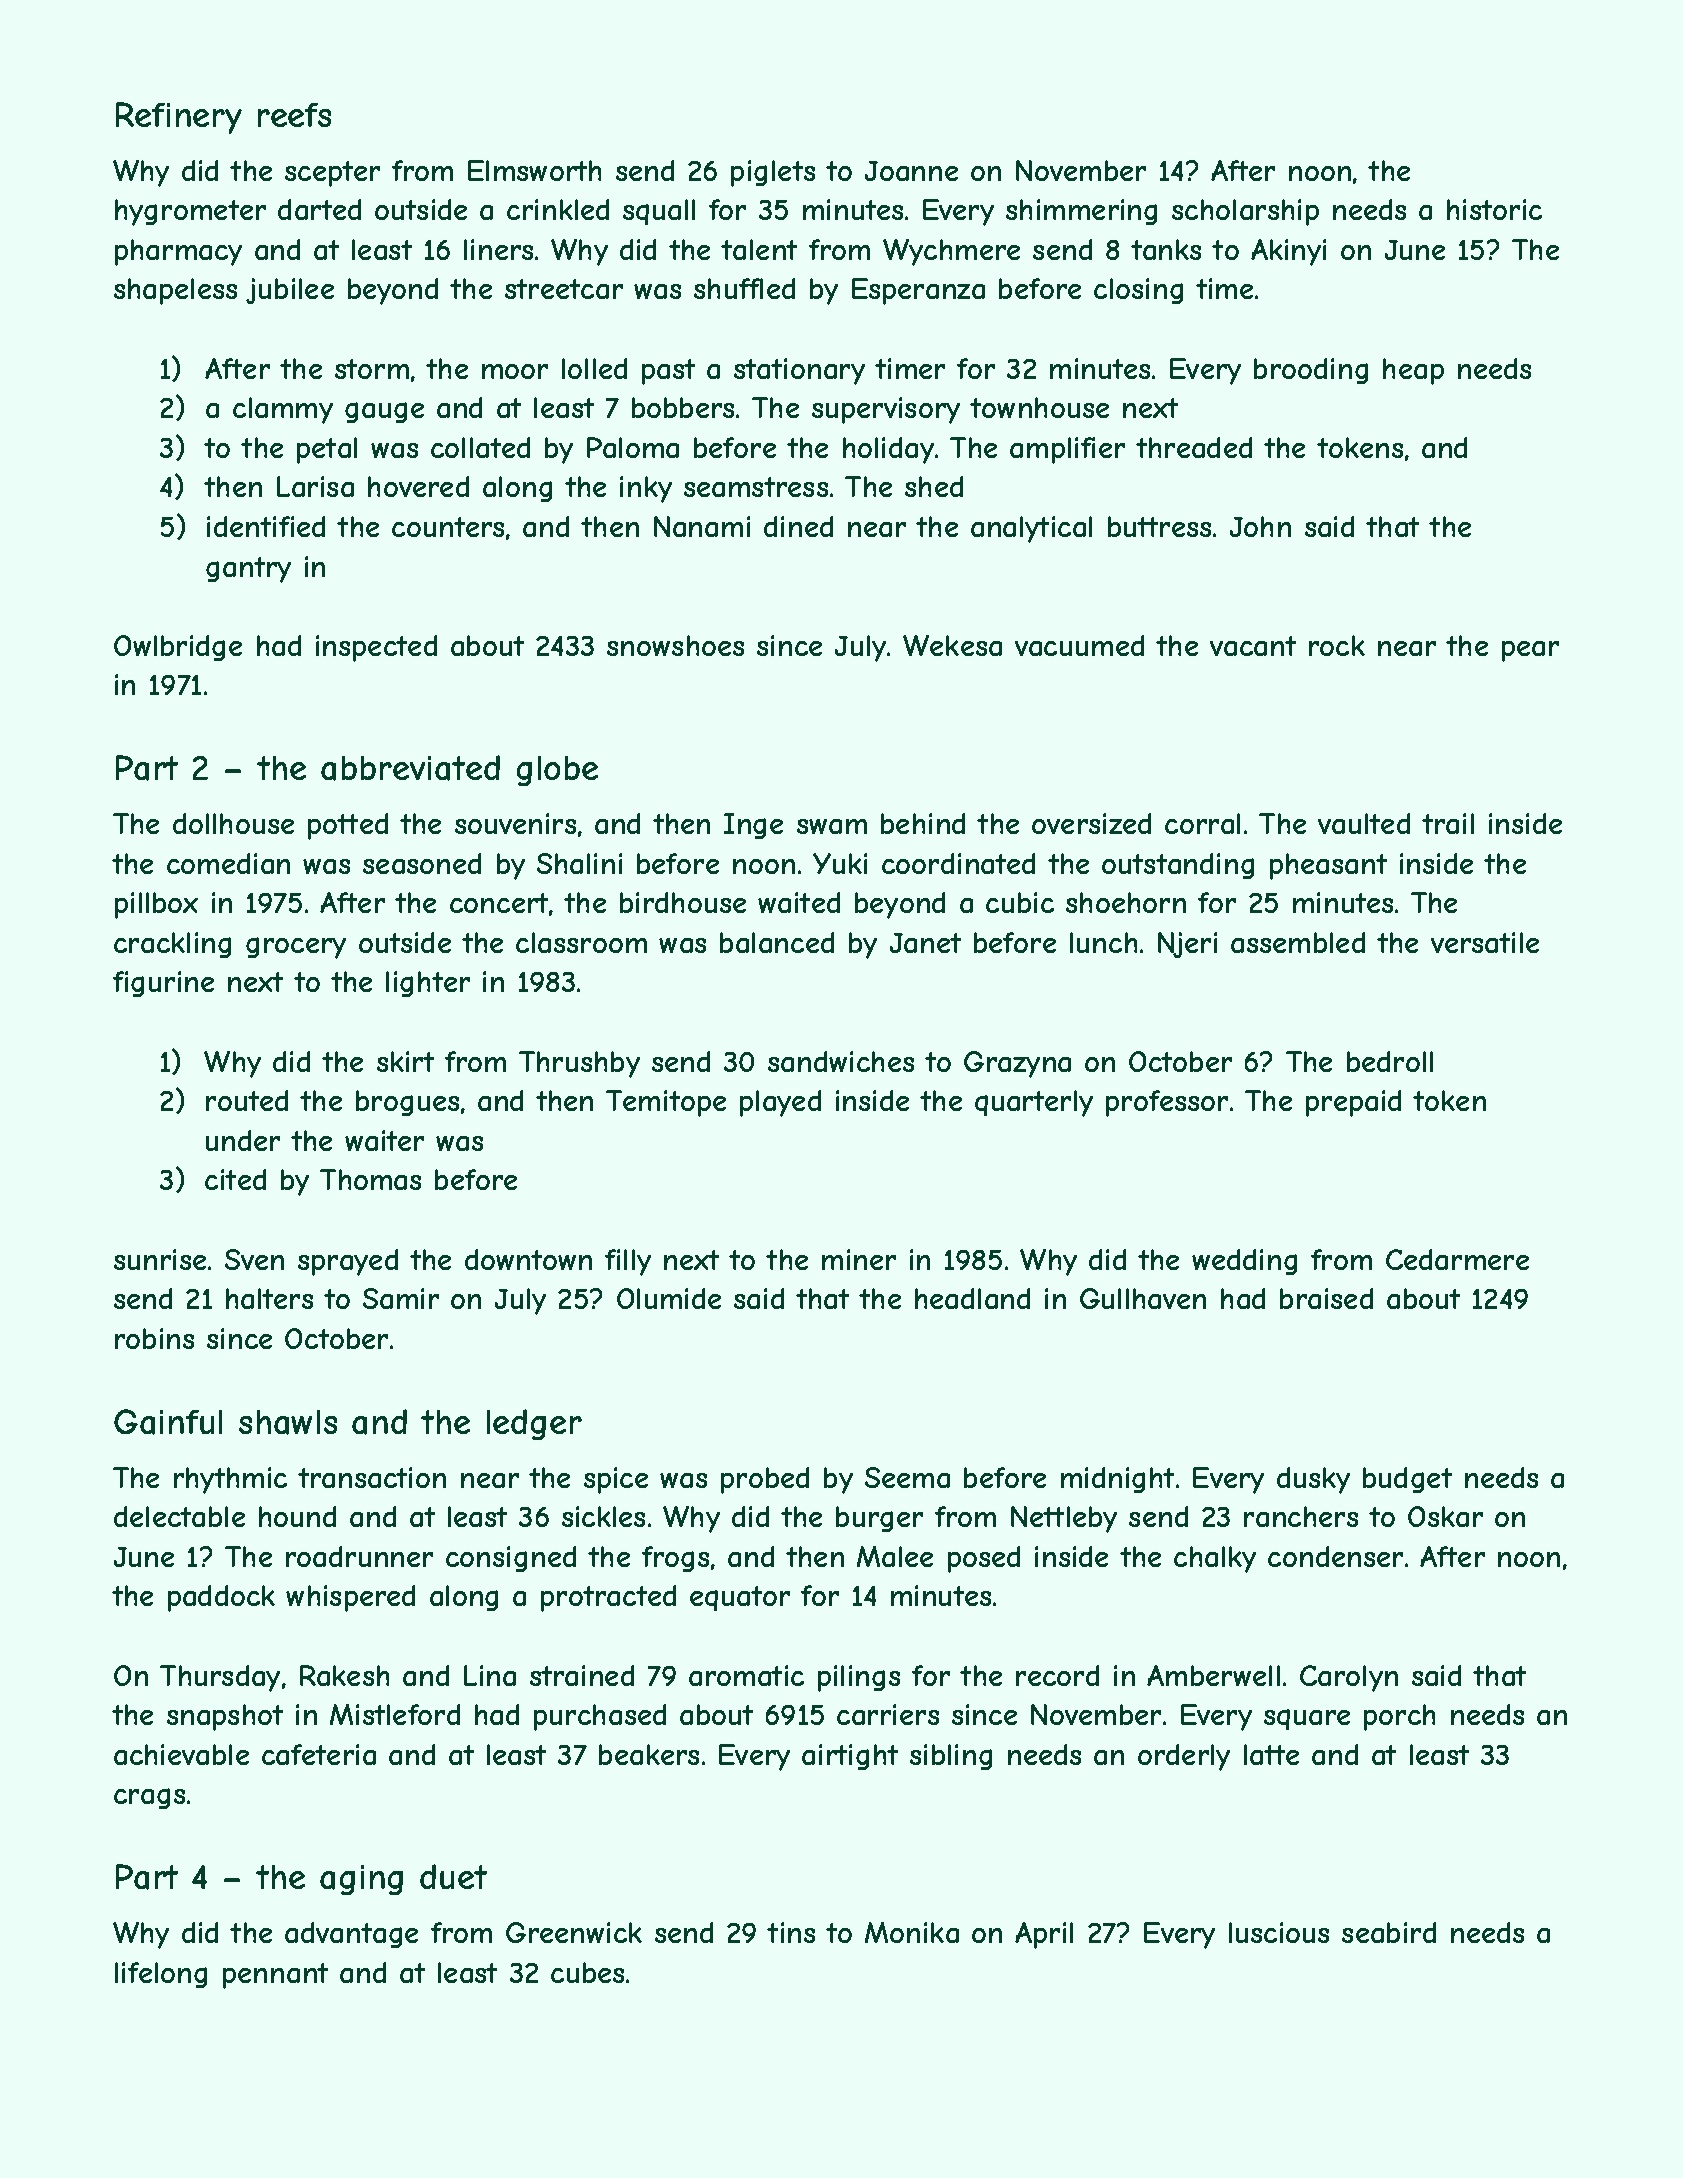  Describe the element at coordinates (886, 410) in the screenshot. I see `supervisory` at that location.
